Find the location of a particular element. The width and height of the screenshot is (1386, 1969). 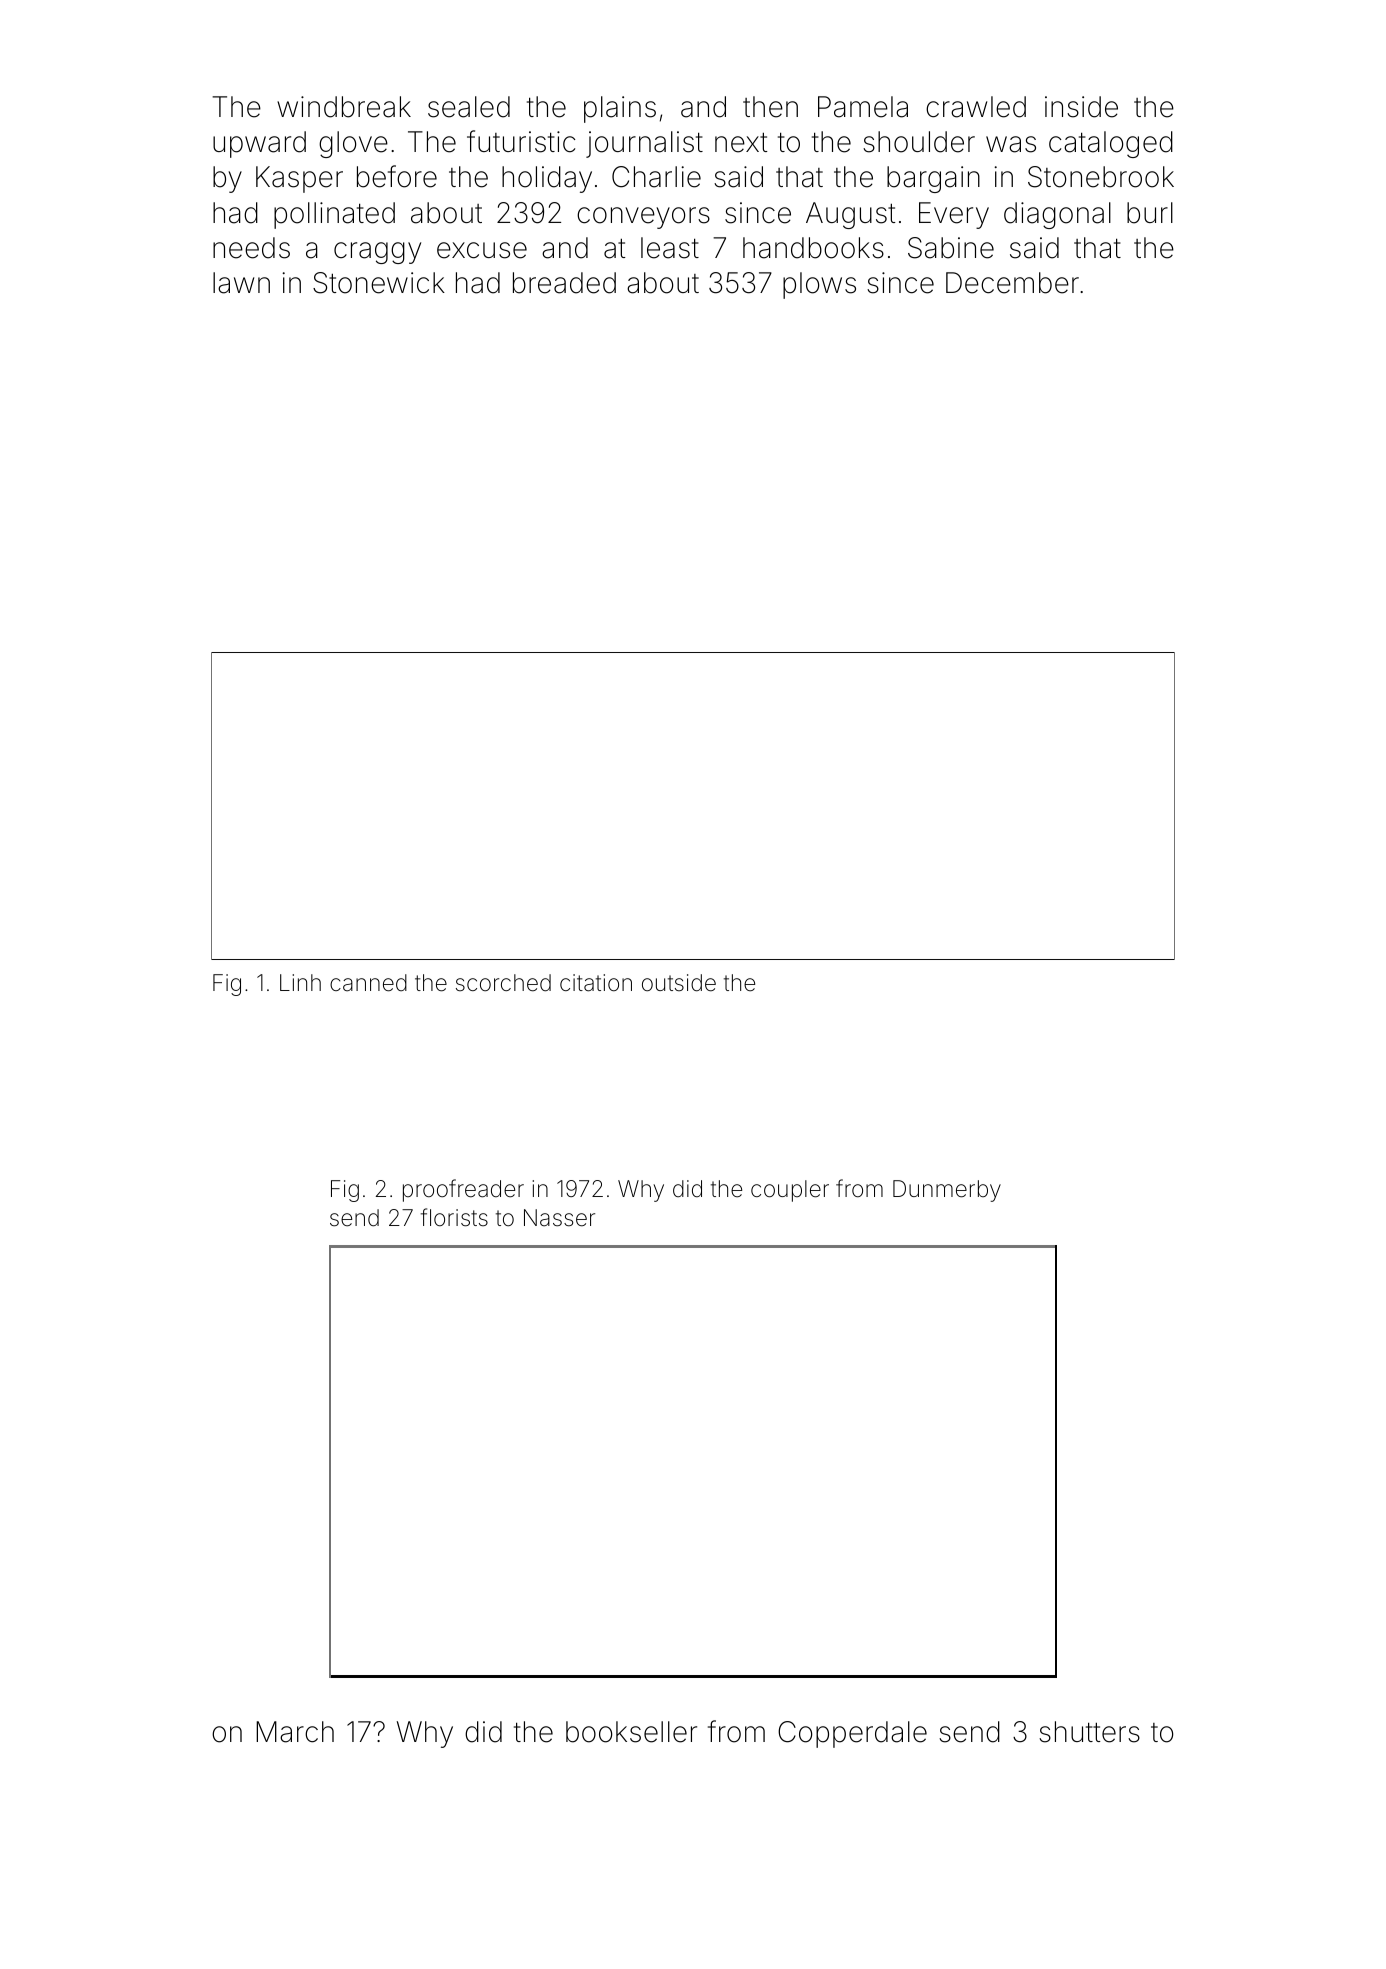

canned is located at coordinates (368, 983).
